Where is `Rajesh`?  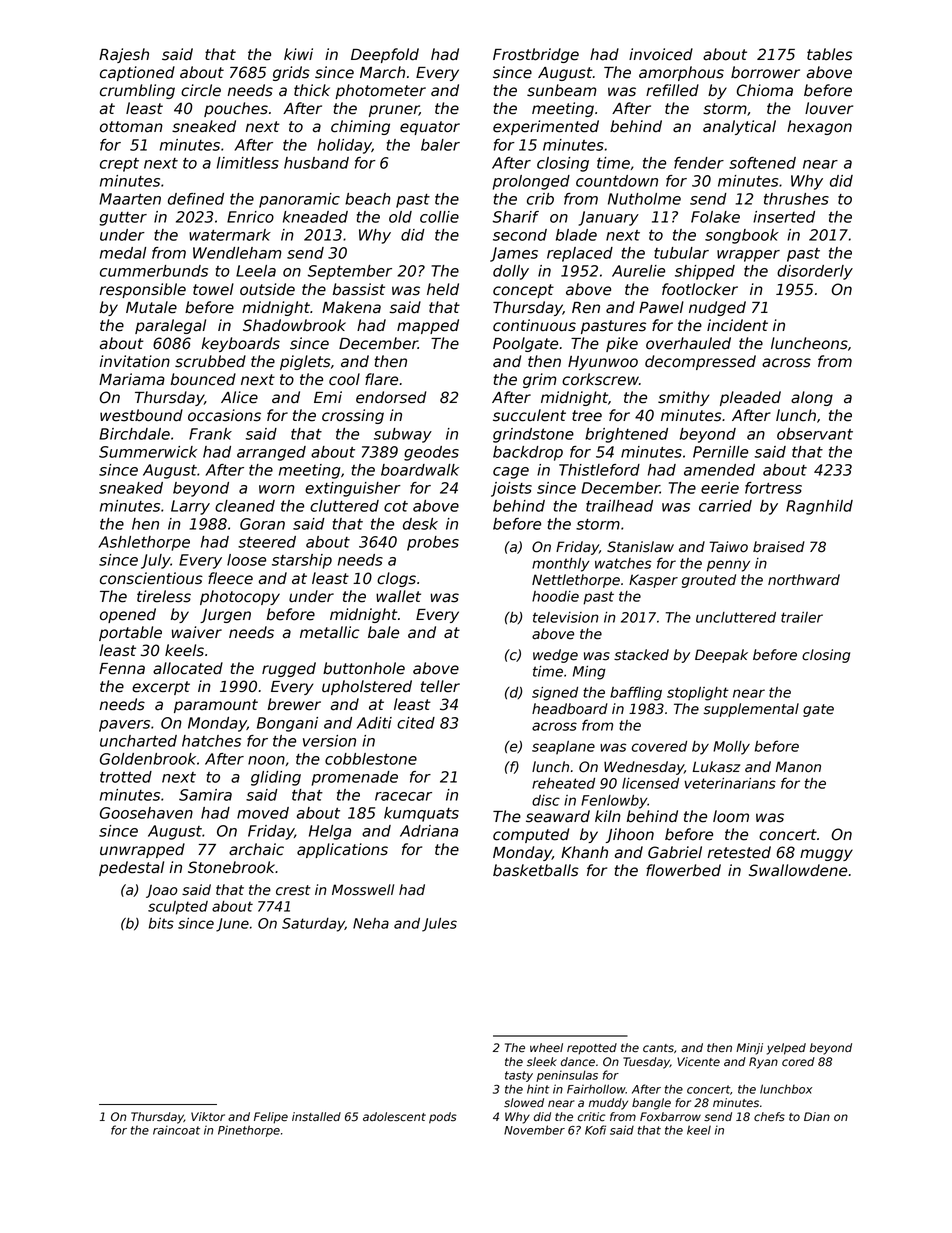
Rajesh is located at coordinates (124, 55).
